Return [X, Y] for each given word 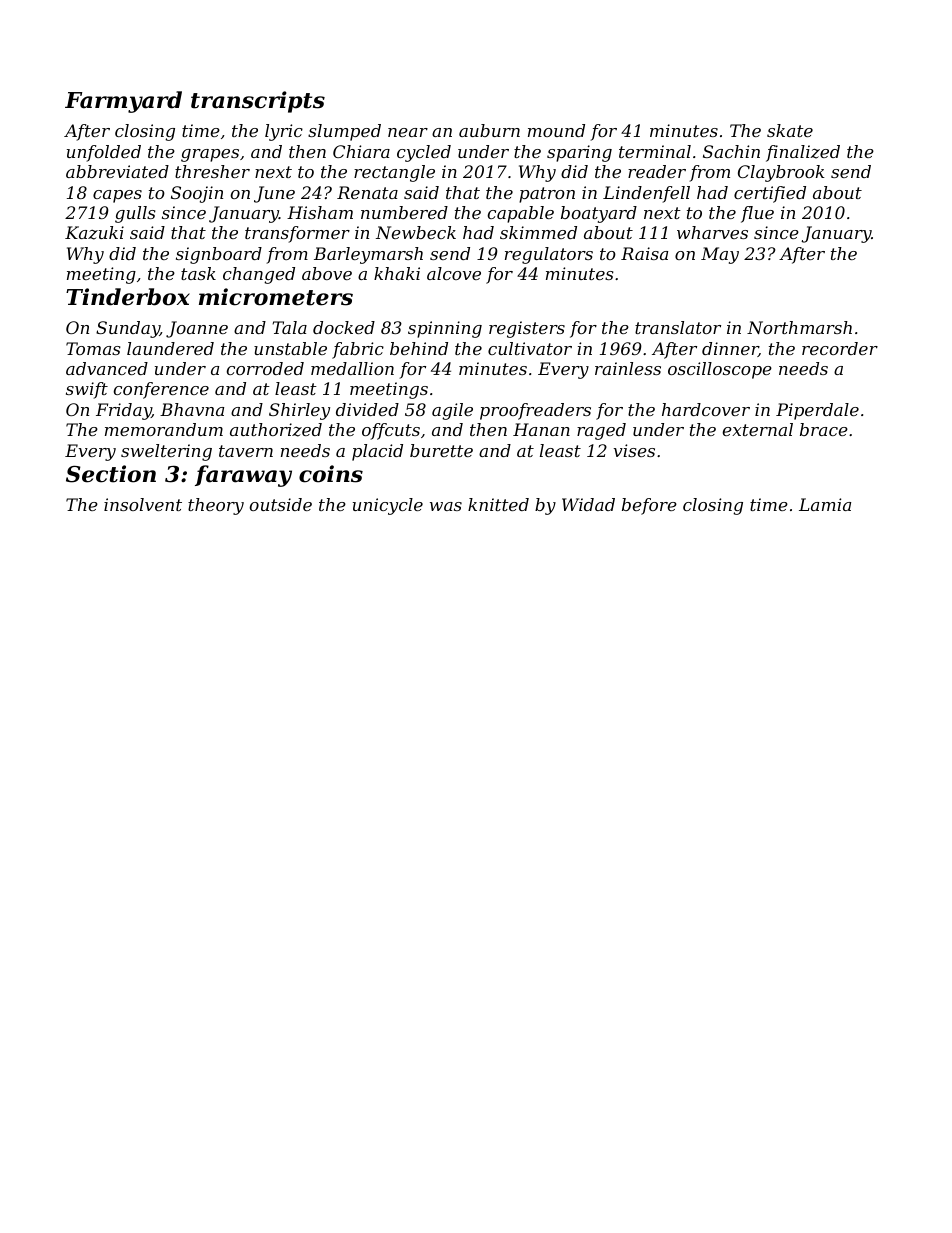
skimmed [538, 232]
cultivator [530, 348]
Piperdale [817, 411]
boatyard [599, 214]
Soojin [197, 194]
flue [757, 214]
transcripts [258, 102]
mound [556, 130]
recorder [840, 348]
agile [452, 411]
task [198, 273]
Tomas [93, 348]
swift [87, 390]
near [408, 132]
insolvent [143, 504]
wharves [712, 232]
